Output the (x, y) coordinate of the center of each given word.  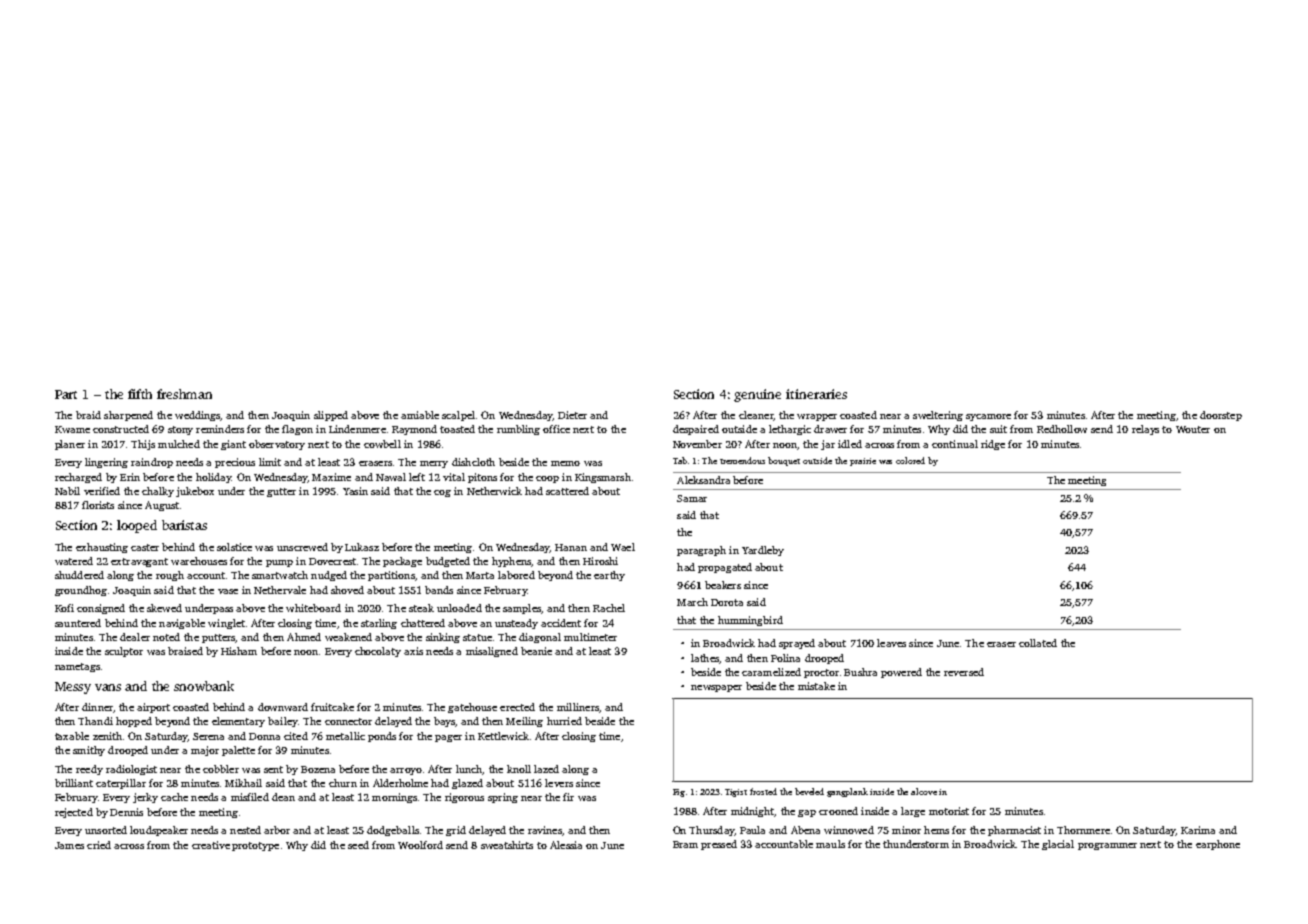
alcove (924, 791)
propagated (725, 568)
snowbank (204, 686)
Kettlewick (503, 736)
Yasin (355, 491)
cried (99, 845)
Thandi (95, 721)
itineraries (816, 394)
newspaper (716, 688)
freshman (184, 394)
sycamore (988, 417)
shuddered (79, 575)
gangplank (847, 792)
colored (910, 460)
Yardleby (763, 551)
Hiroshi (600, 561)
